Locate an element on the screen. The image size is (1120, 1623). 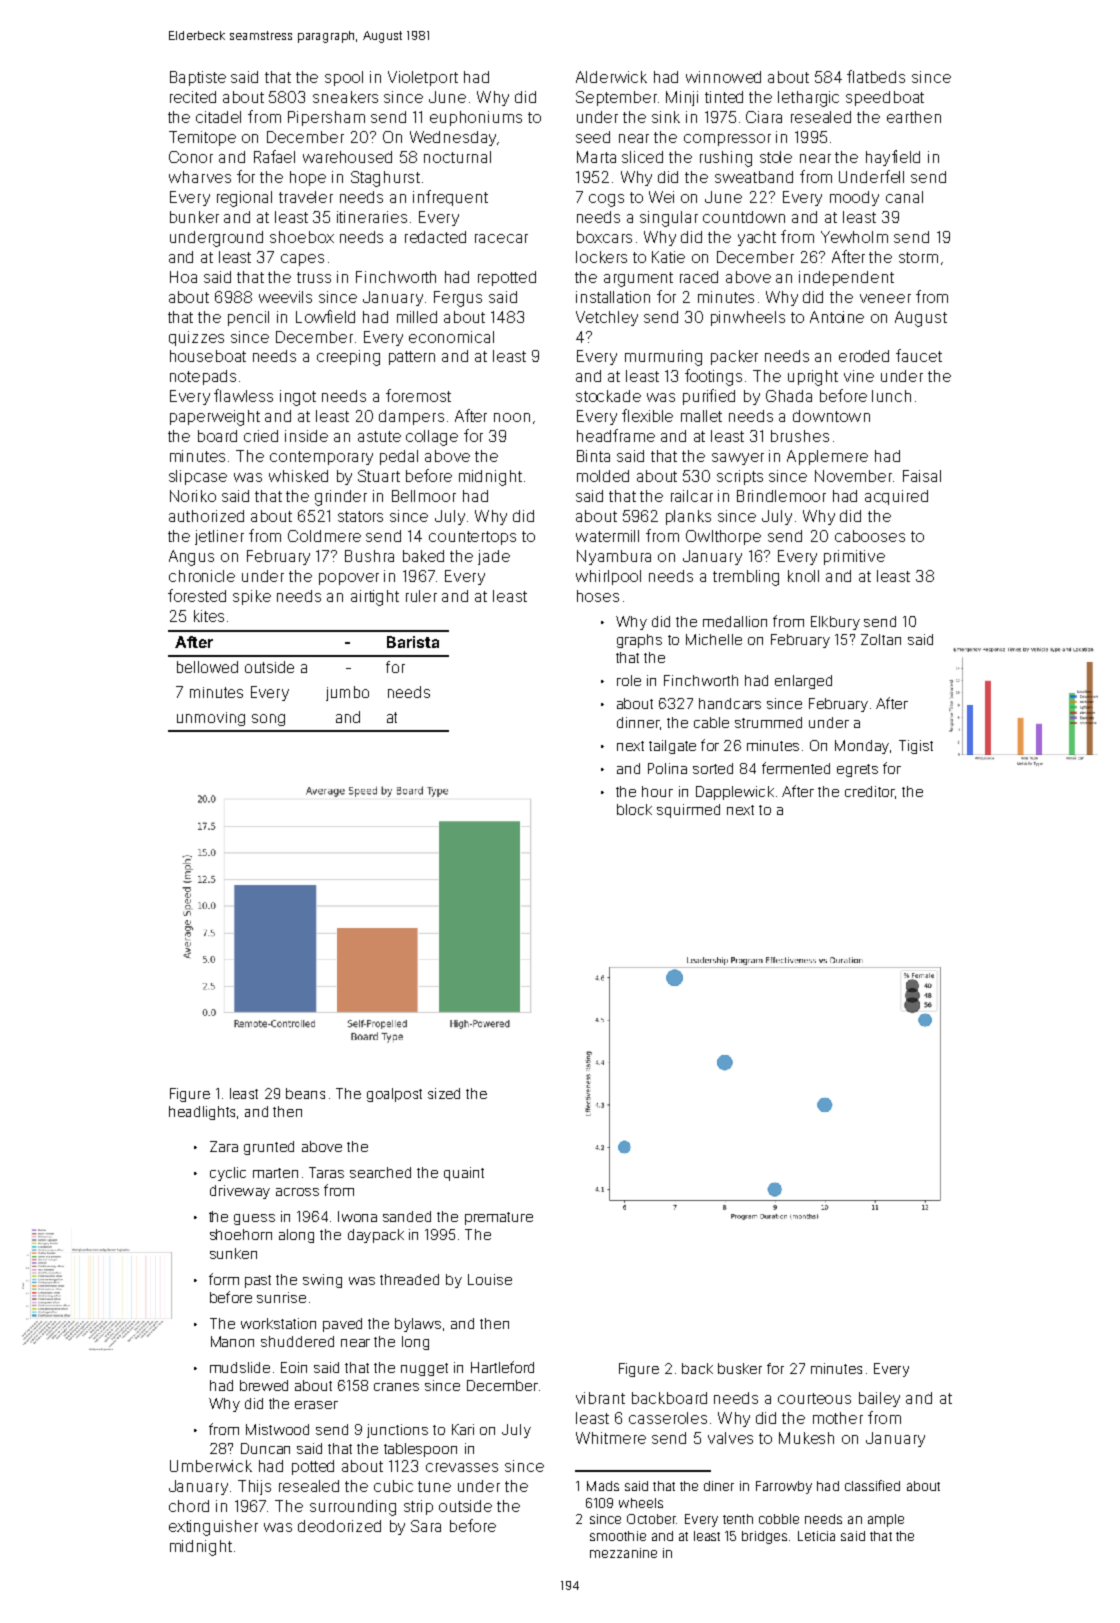
courteous is located at coordinates (814, 1398).
